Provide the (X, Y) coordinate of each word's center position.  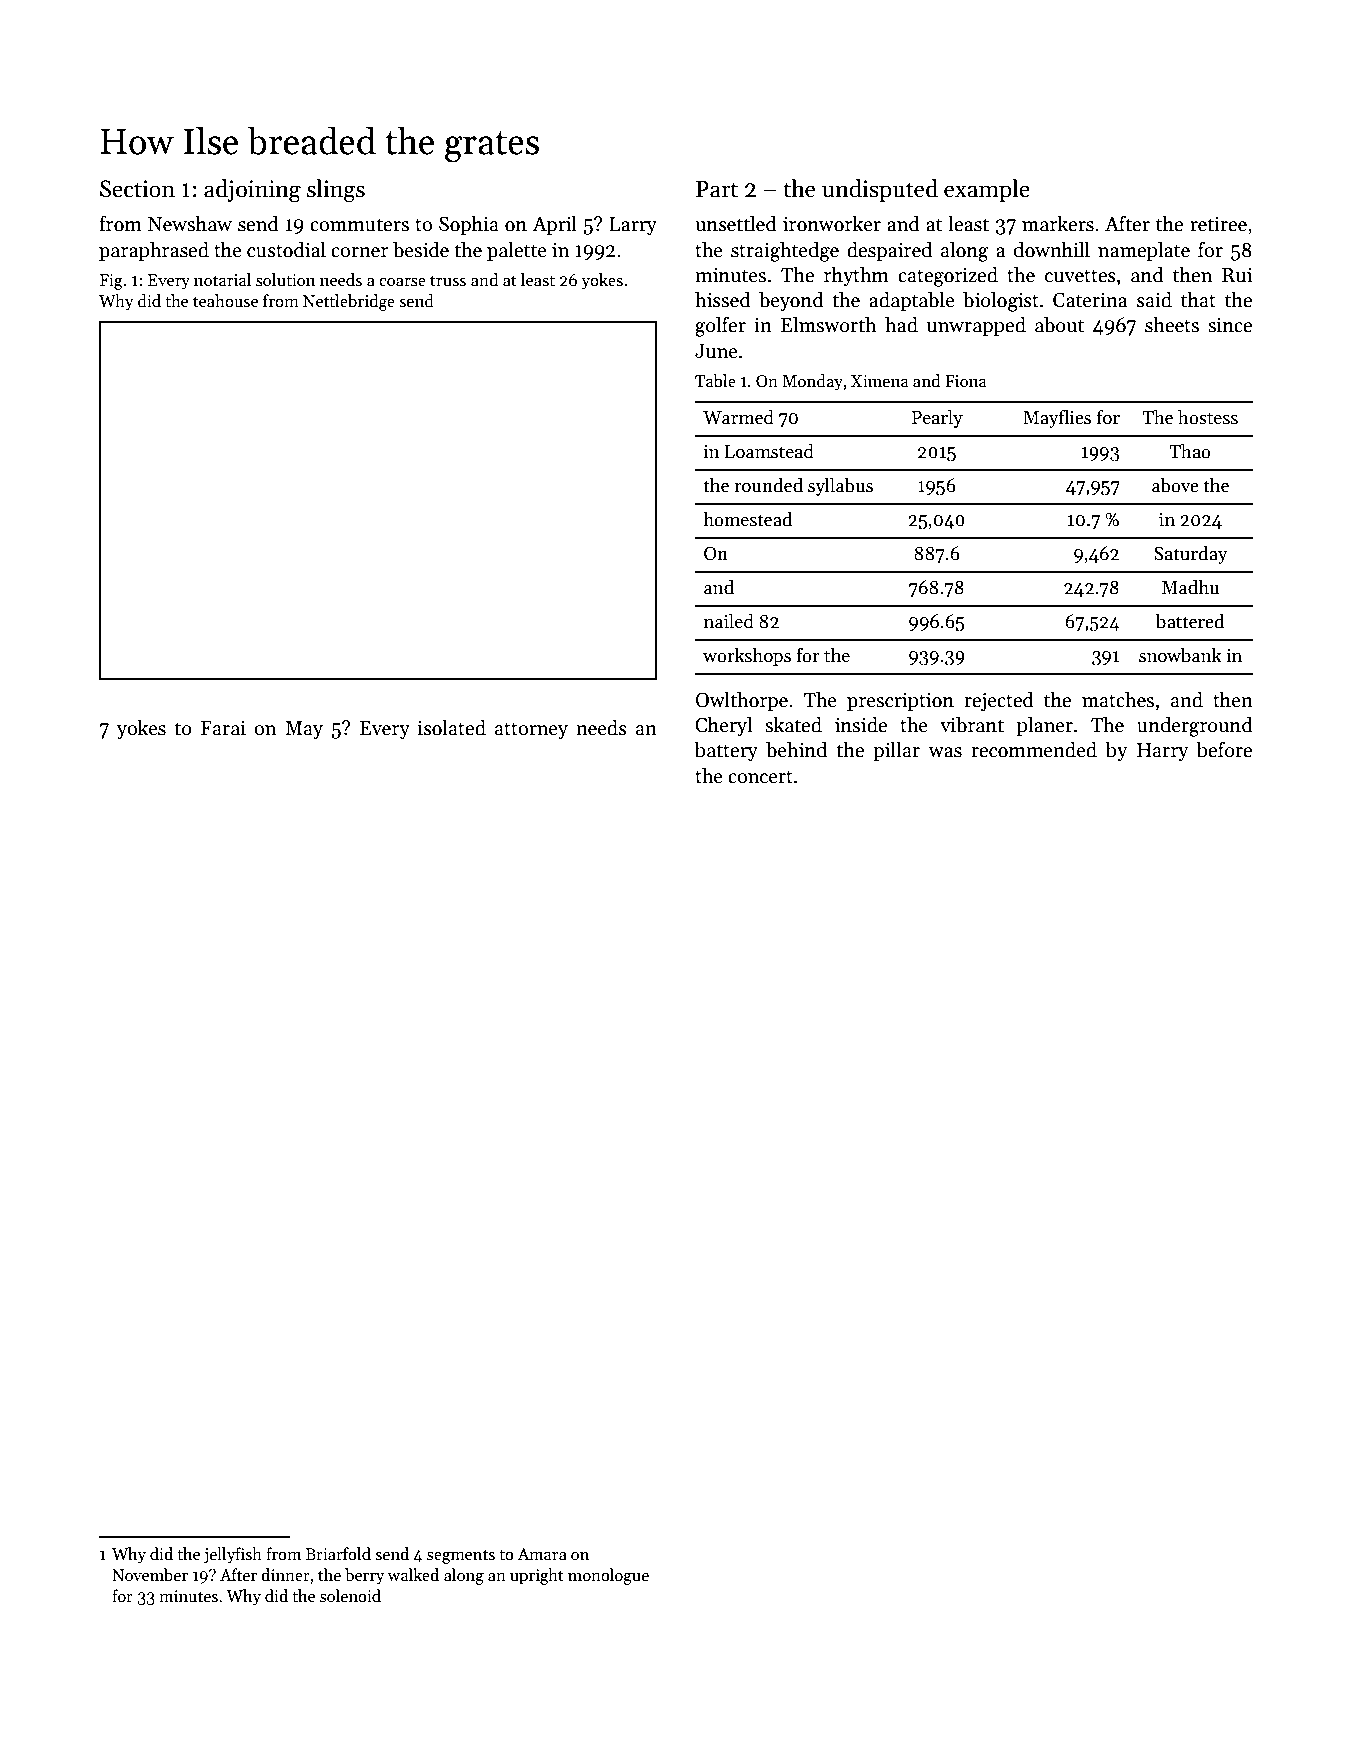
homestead (747, 519)
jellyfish (233, 1555)
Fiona (966, 381)
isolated (452, 727)
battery (726, 751)
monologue (608, 1576)
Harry (1163, 752)
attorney (531, 730)
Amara (542, 1554)
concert (760, 777)
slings (336, 191)
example (987, 190)
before (1224, 749)
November (150, 1575)
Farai (223, 728)
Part (717, 189)
